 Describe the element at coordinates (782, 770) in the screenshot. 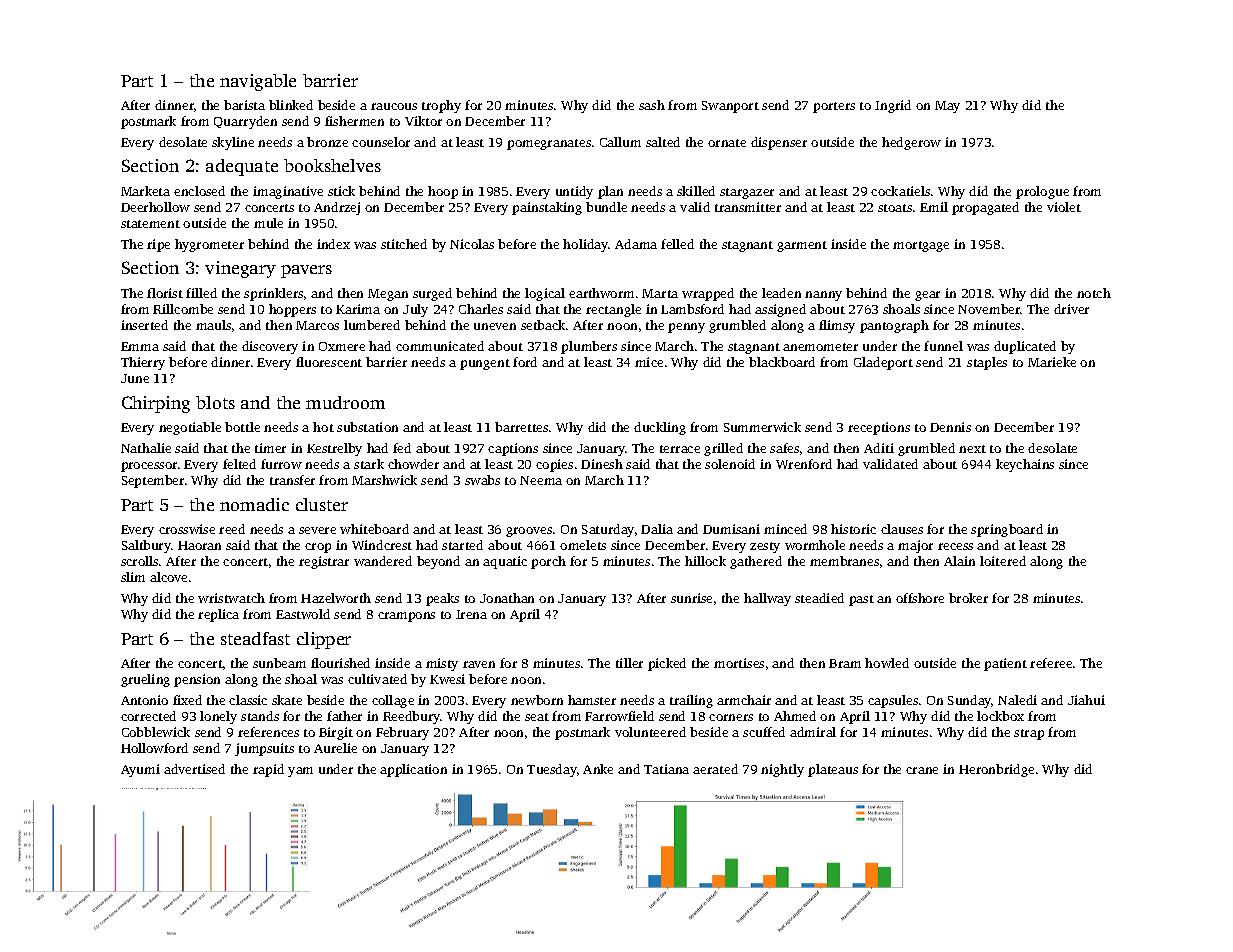

I see `nightly` at that location.
